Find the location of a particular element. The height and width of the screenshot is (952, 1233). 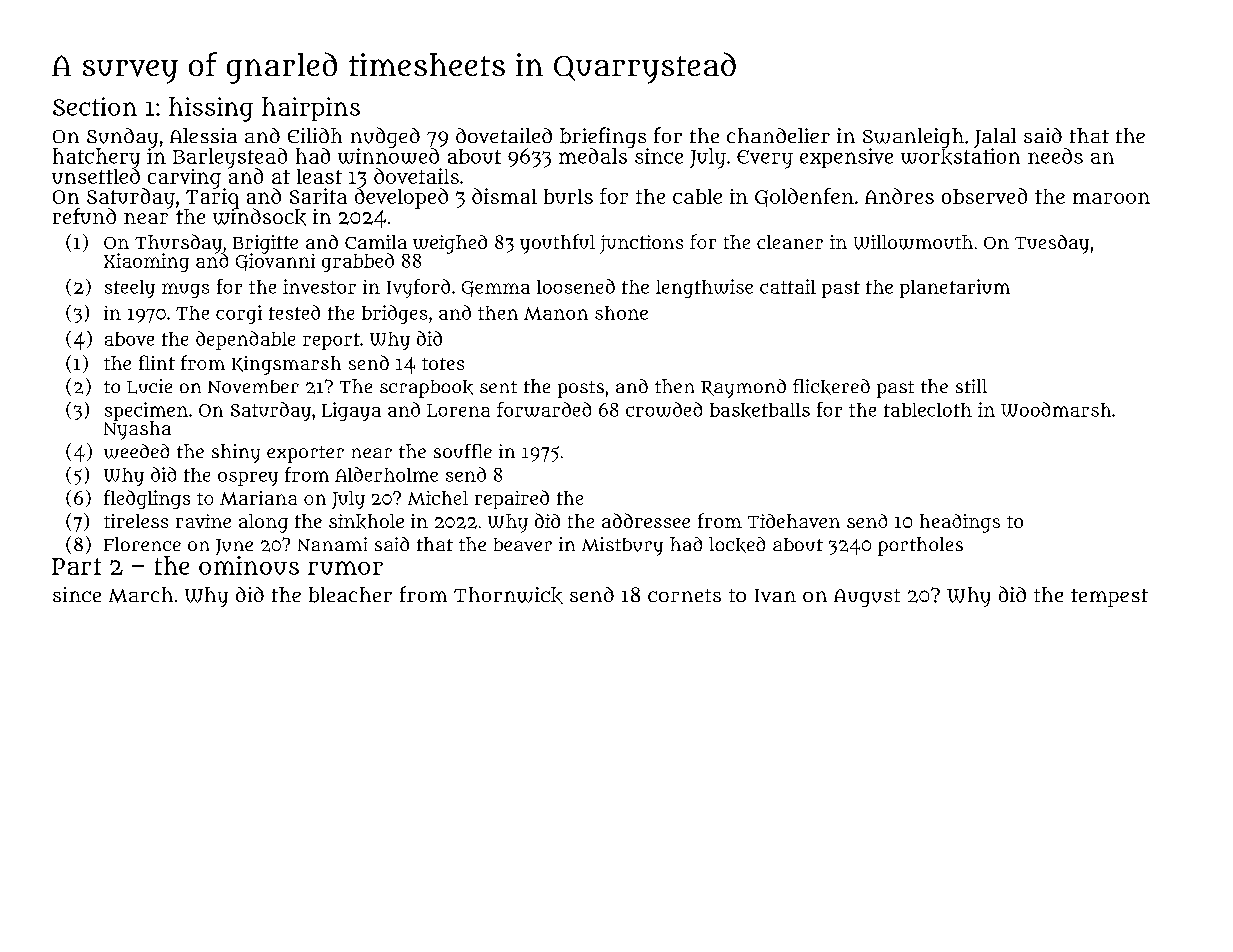

headings is located at coordinates (960, 523).
